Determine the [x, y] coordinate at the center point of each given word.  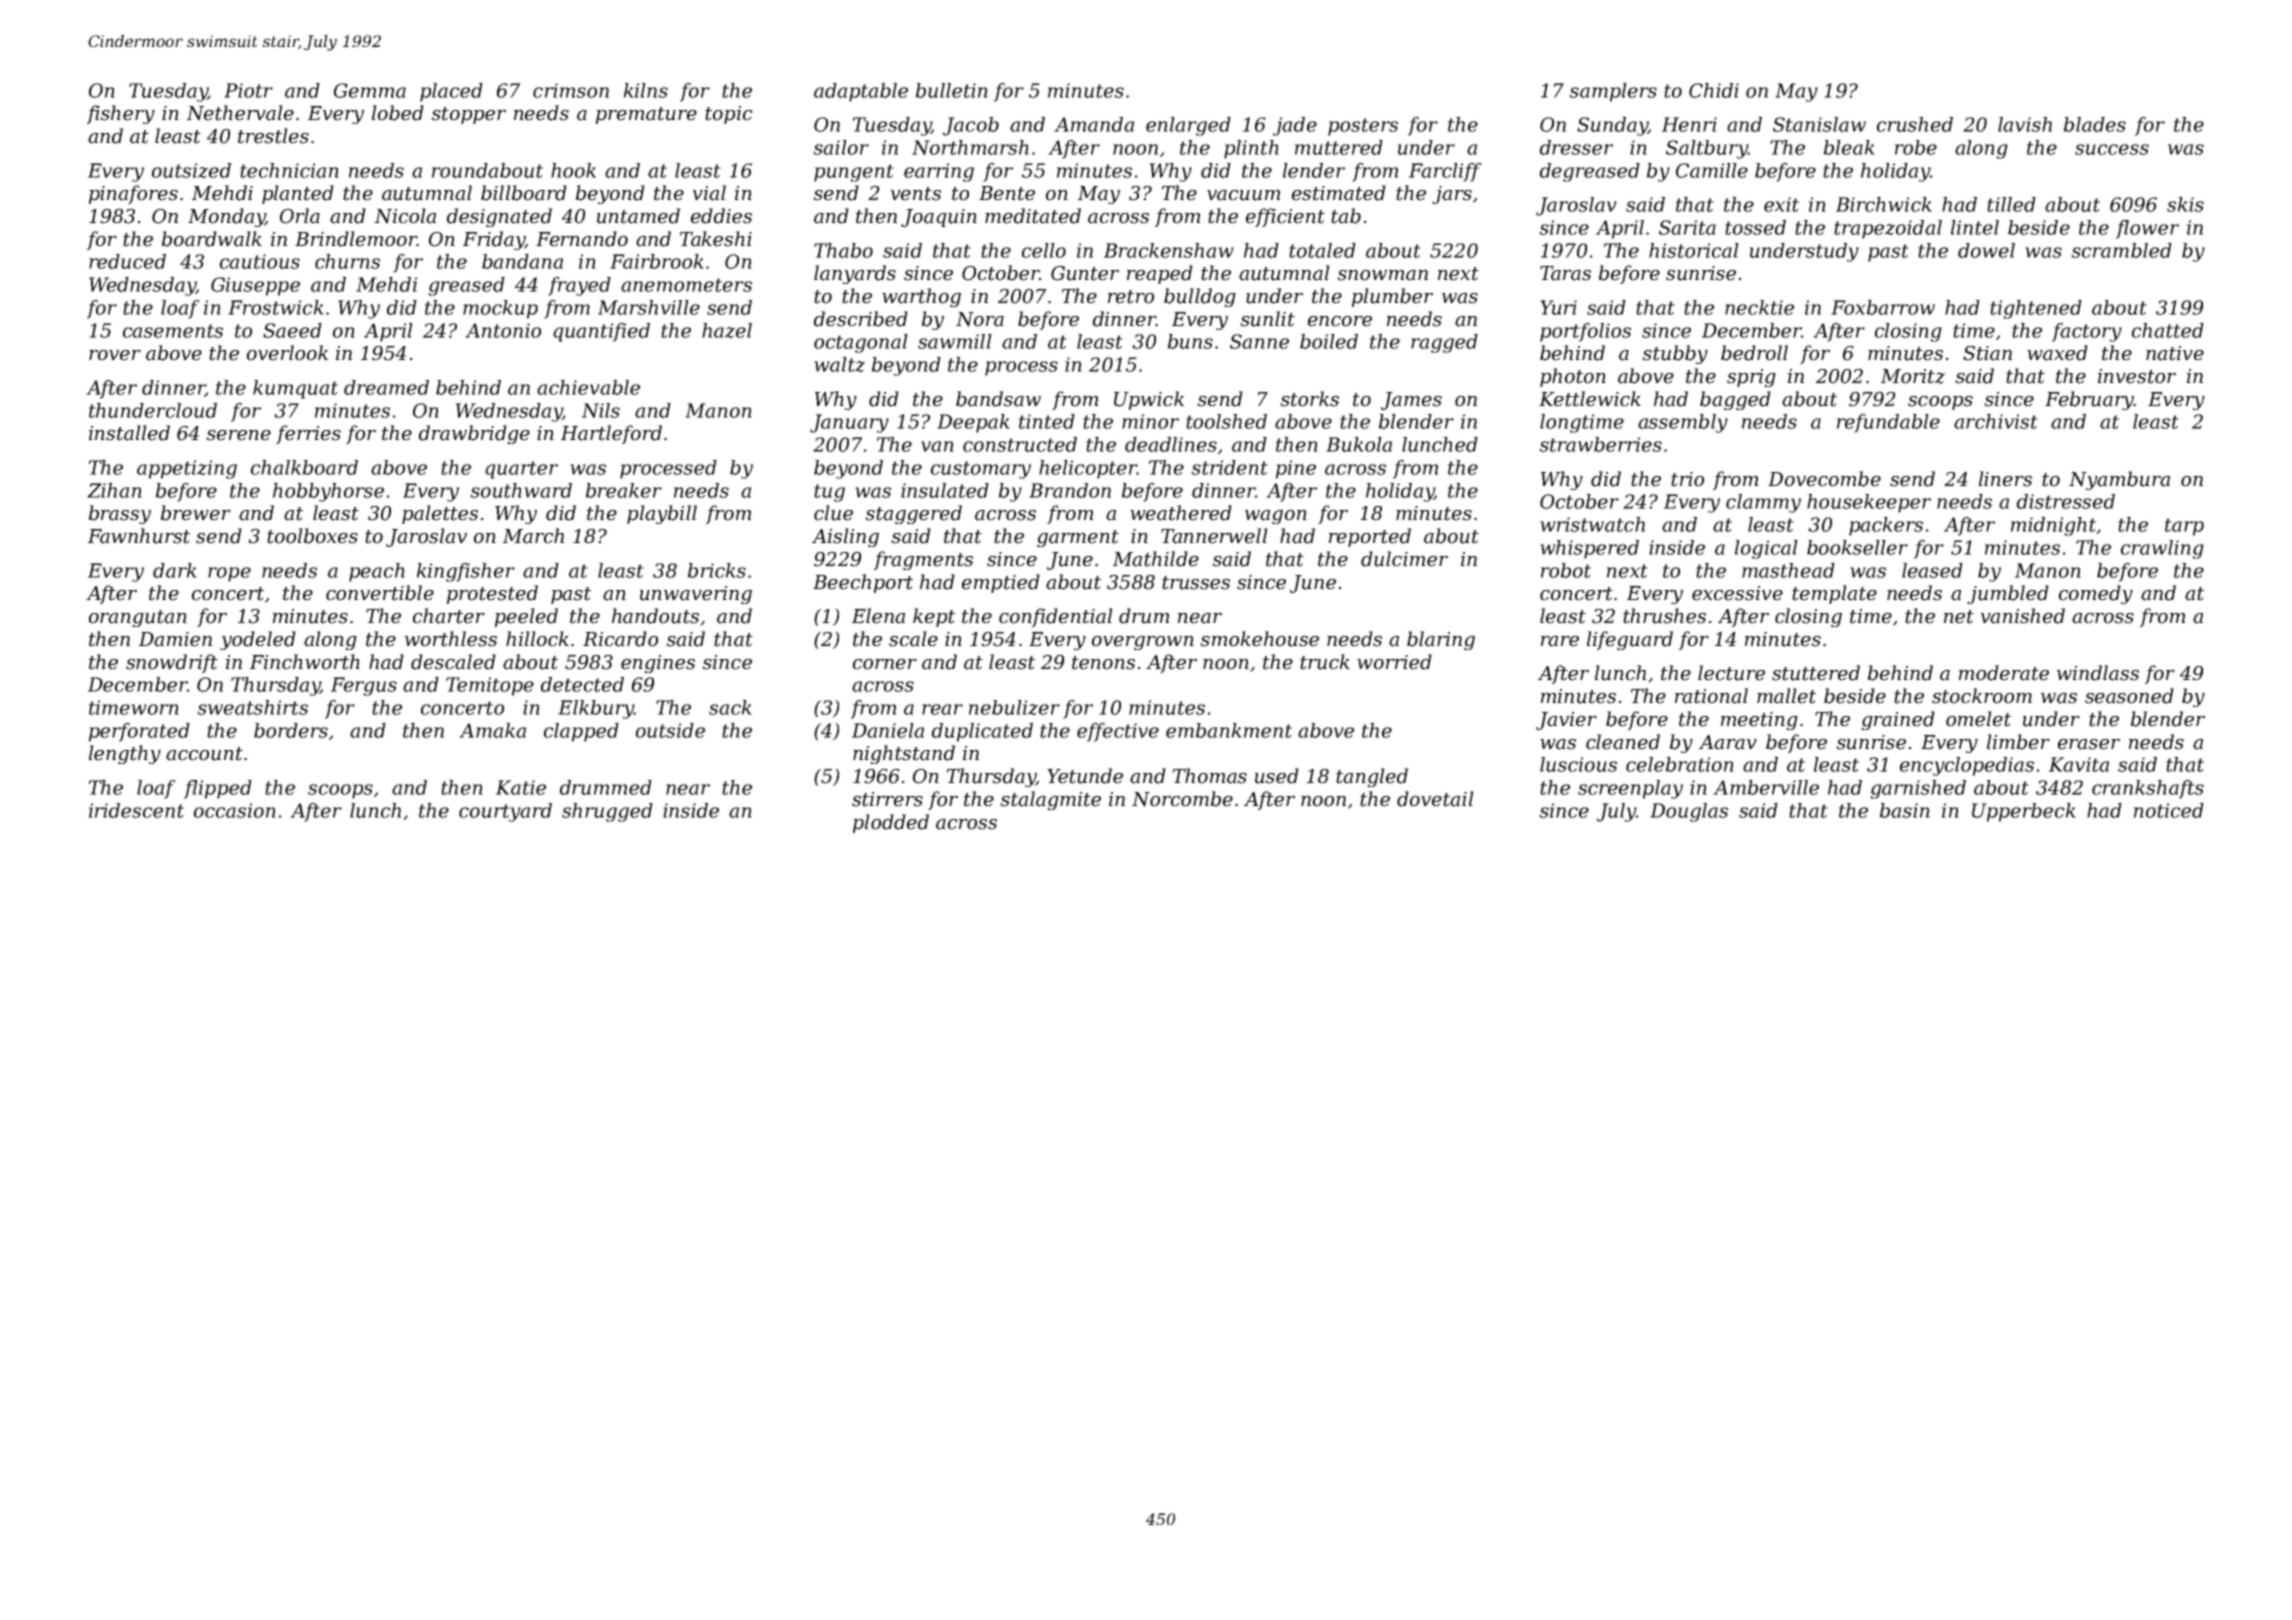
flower [2147, 229]
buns [1190, 341]
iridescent [136, 810]
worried [1394, 662]
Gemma [370, 90]
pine [1296, 469]
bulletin [952, 90]
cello [1044, 250]
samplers [1613, 92]
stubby [1675, 354]
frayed [579, 286]
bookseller [1857, 547]
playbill [662, 514]
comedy [2096, 594]
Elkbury [596, 709]
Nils [600, 410]
